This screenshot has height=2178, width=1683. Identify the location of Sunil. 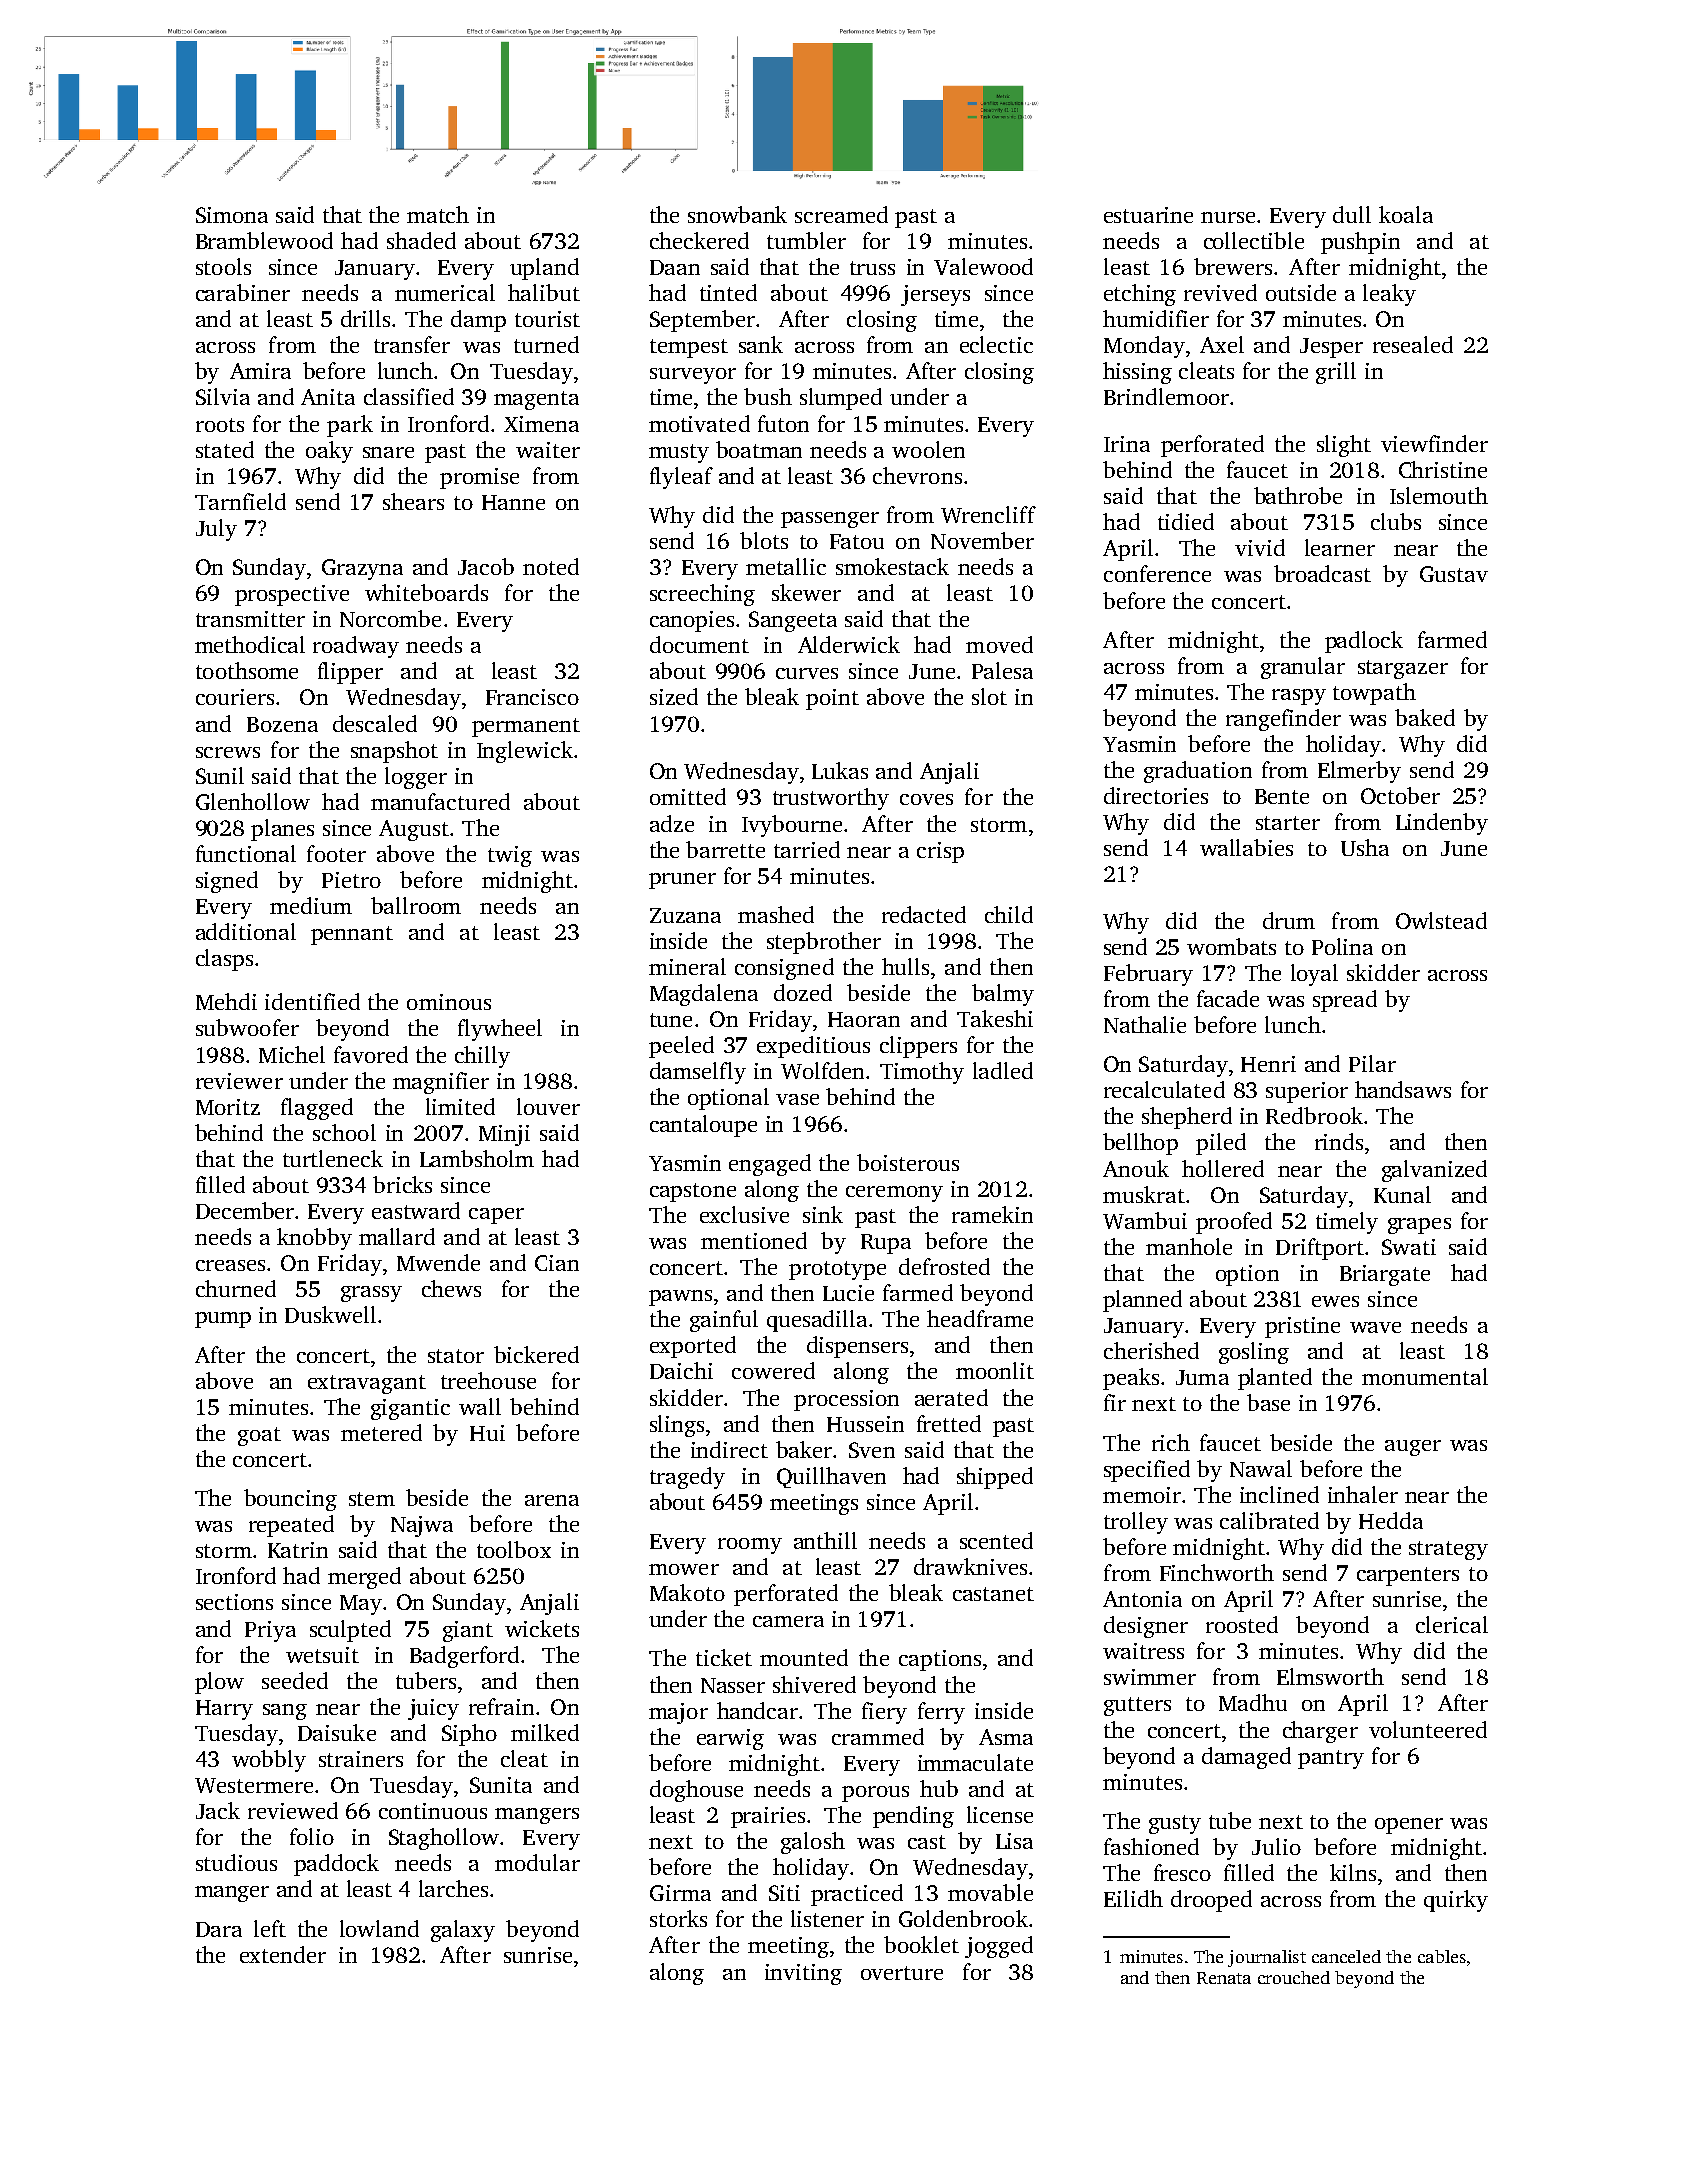
(220, 775).
